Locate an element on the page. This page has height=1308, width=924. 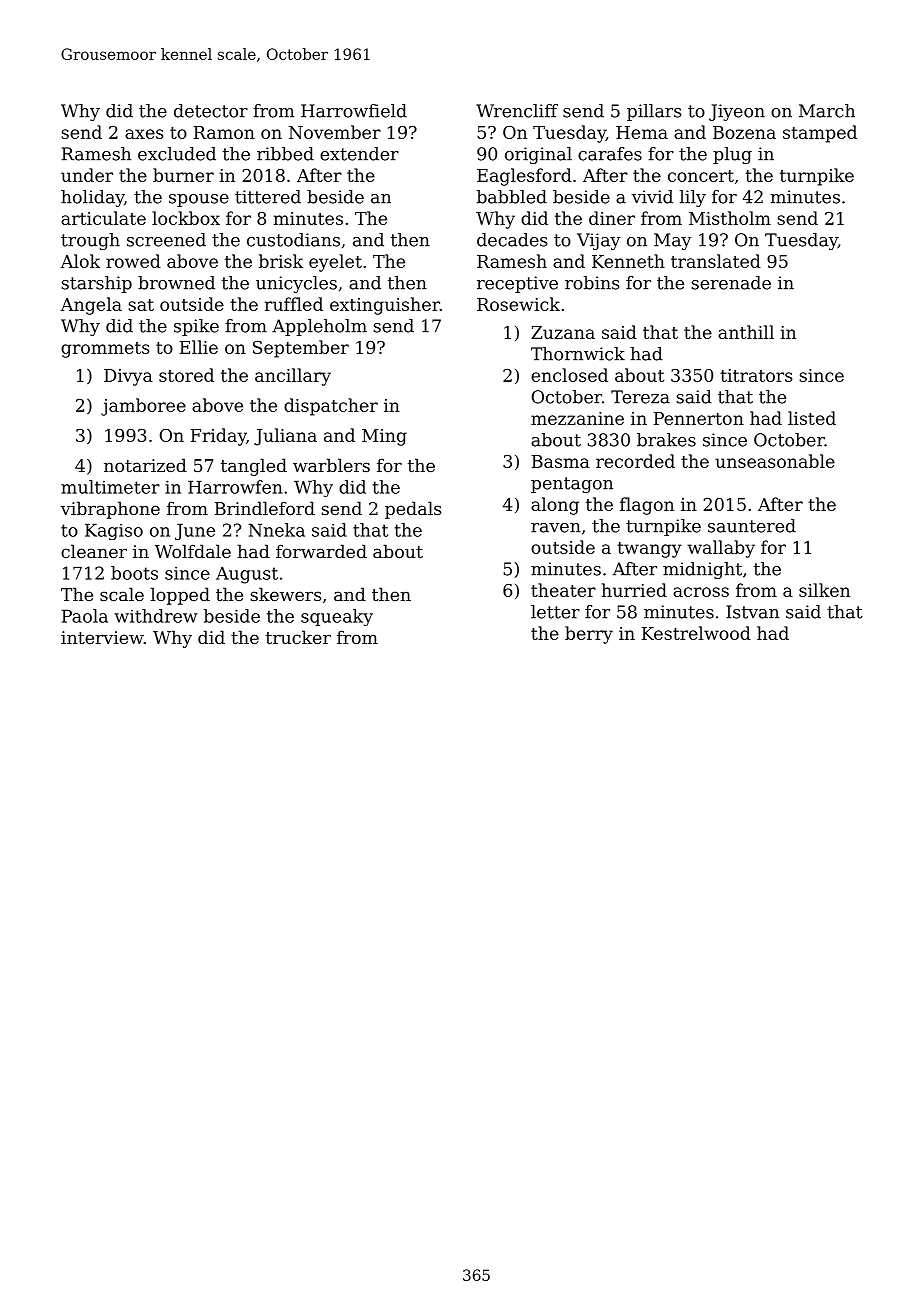
detector is located at coordinates (211, 111).
